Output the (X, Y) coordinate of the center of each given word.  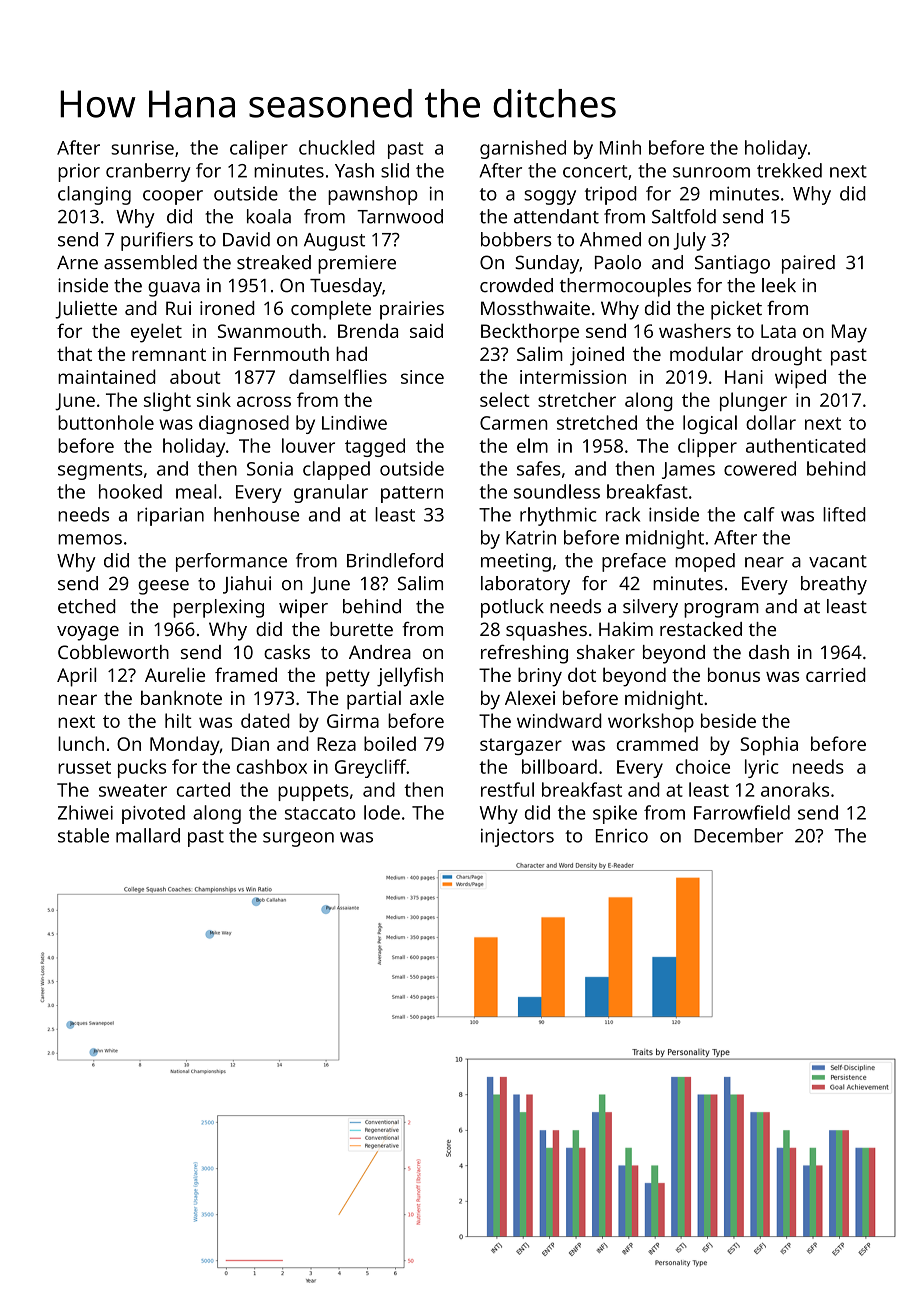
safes (539, 468)
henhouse (256, 514)
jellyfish (410, 677)
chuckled (337, 147)
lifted (844, 514)
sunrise (142, 148)
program (721, 610)
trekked (789, 170)
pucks (142, 768)
